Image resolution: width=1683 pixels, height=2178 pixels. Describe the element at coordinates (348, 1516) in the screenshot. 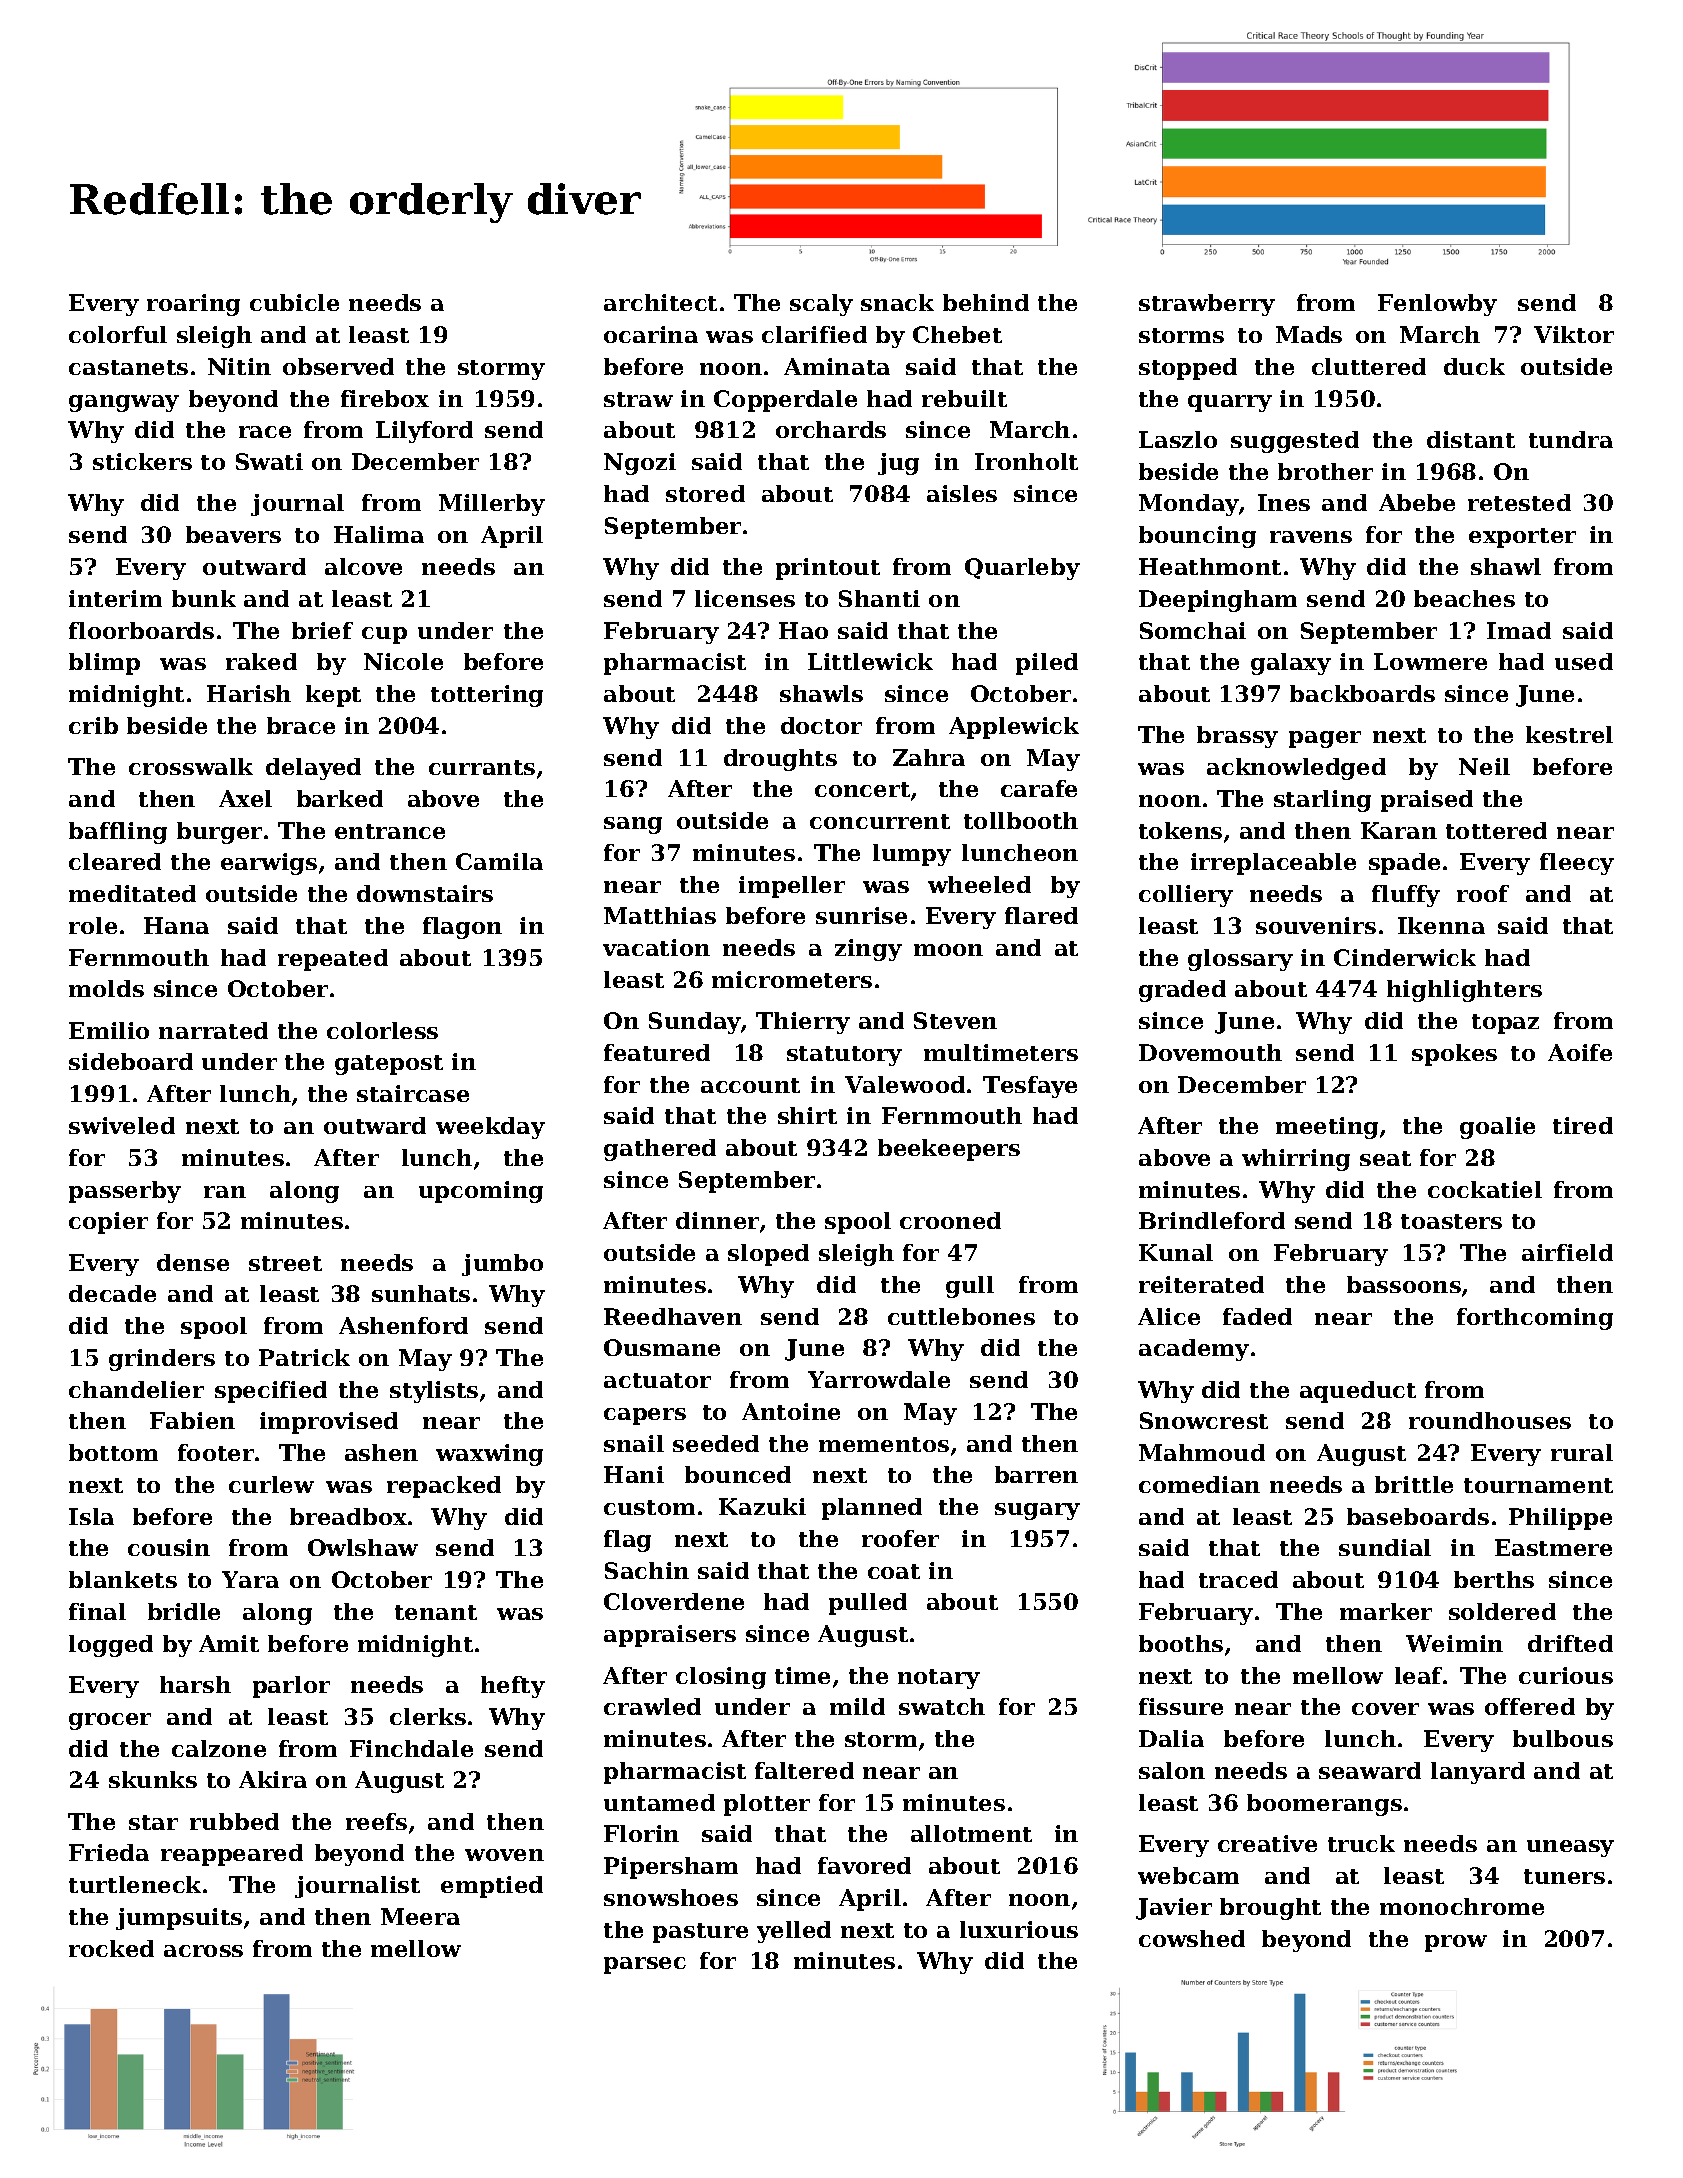

I see `breadbox` at that location.
